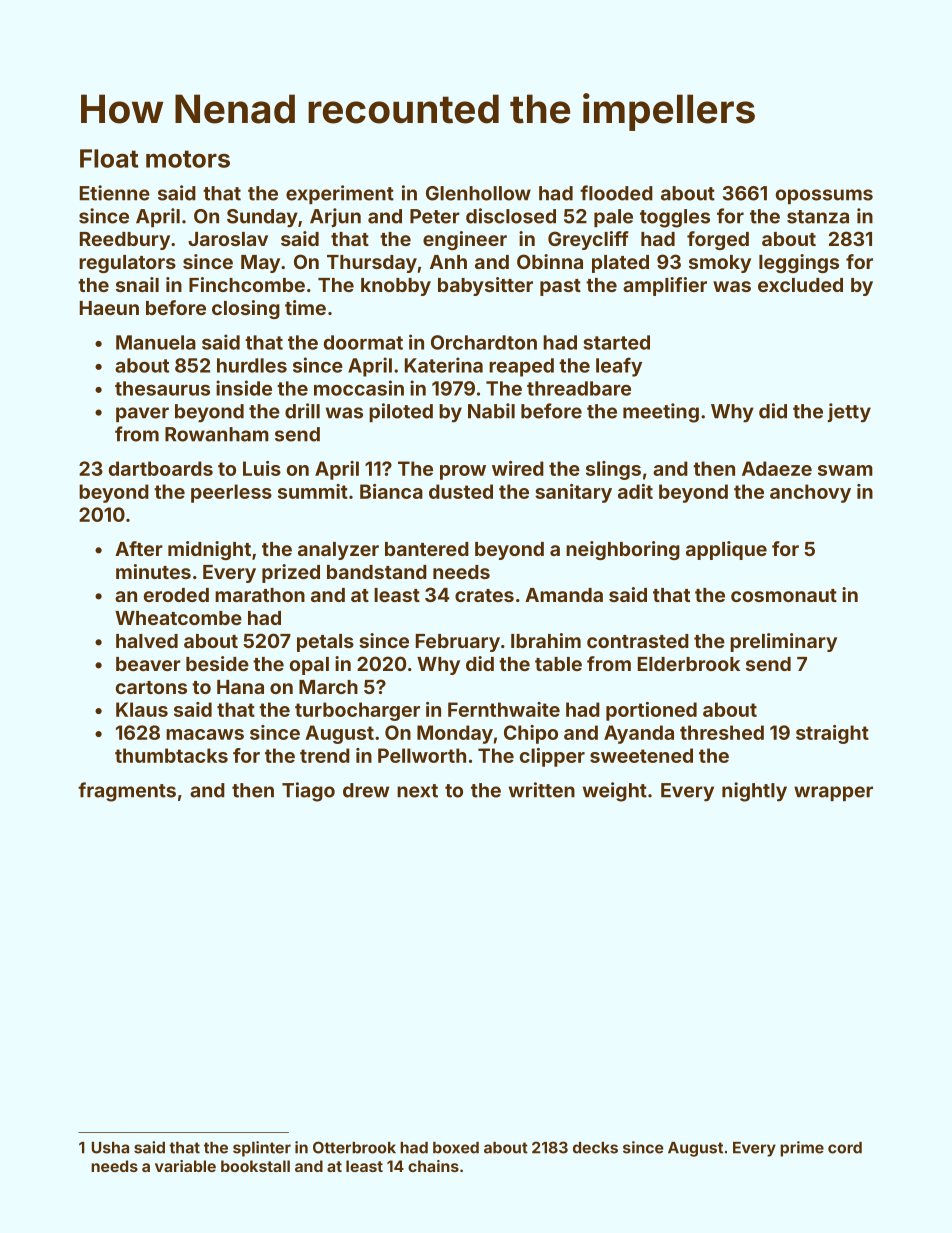 This screenshot has width=952, height=1233. I want to click on applique, so click(726, 550).
